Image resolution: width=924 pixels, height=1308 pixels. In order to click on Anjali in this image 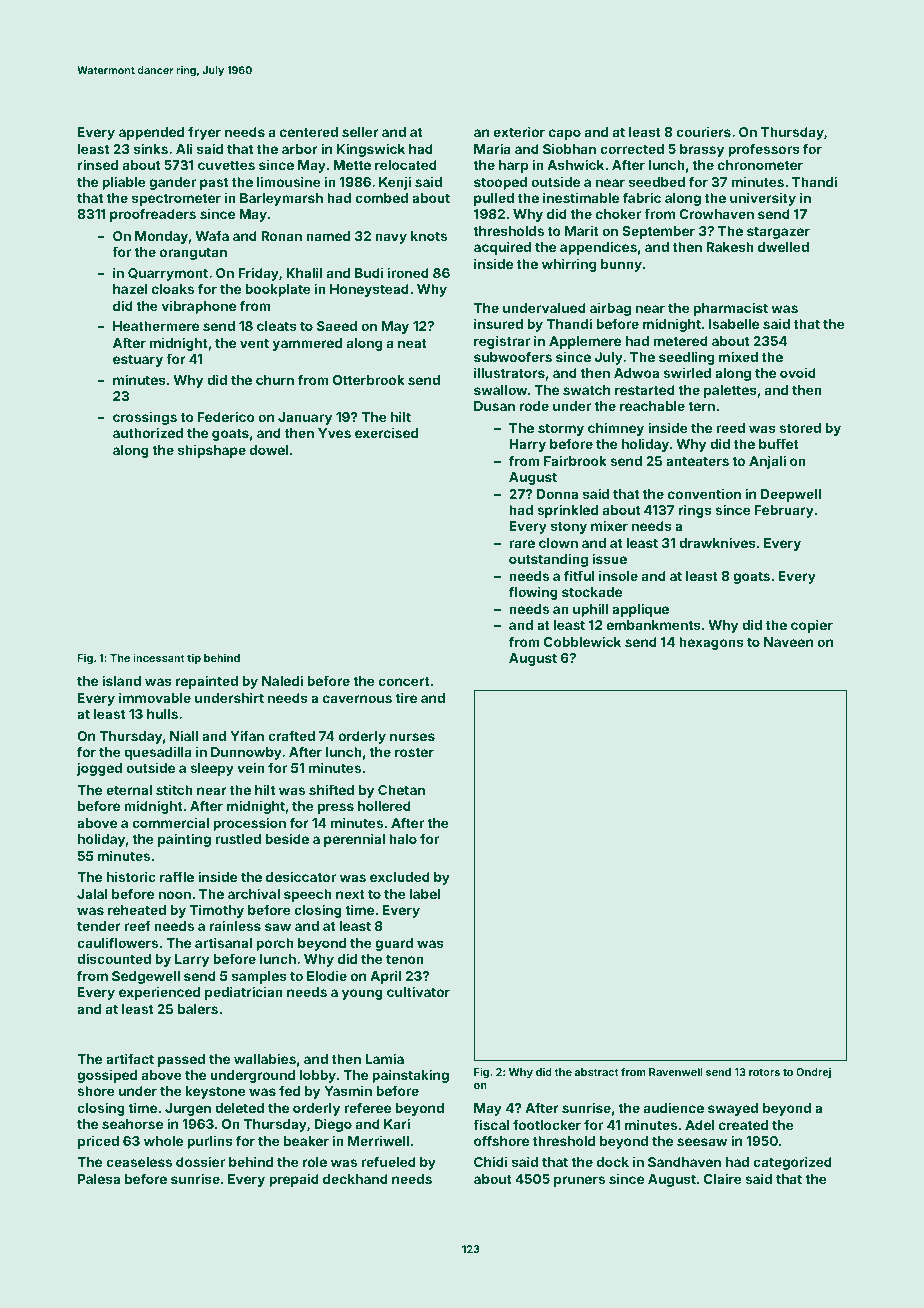, I will do `click(767, 462)`.
